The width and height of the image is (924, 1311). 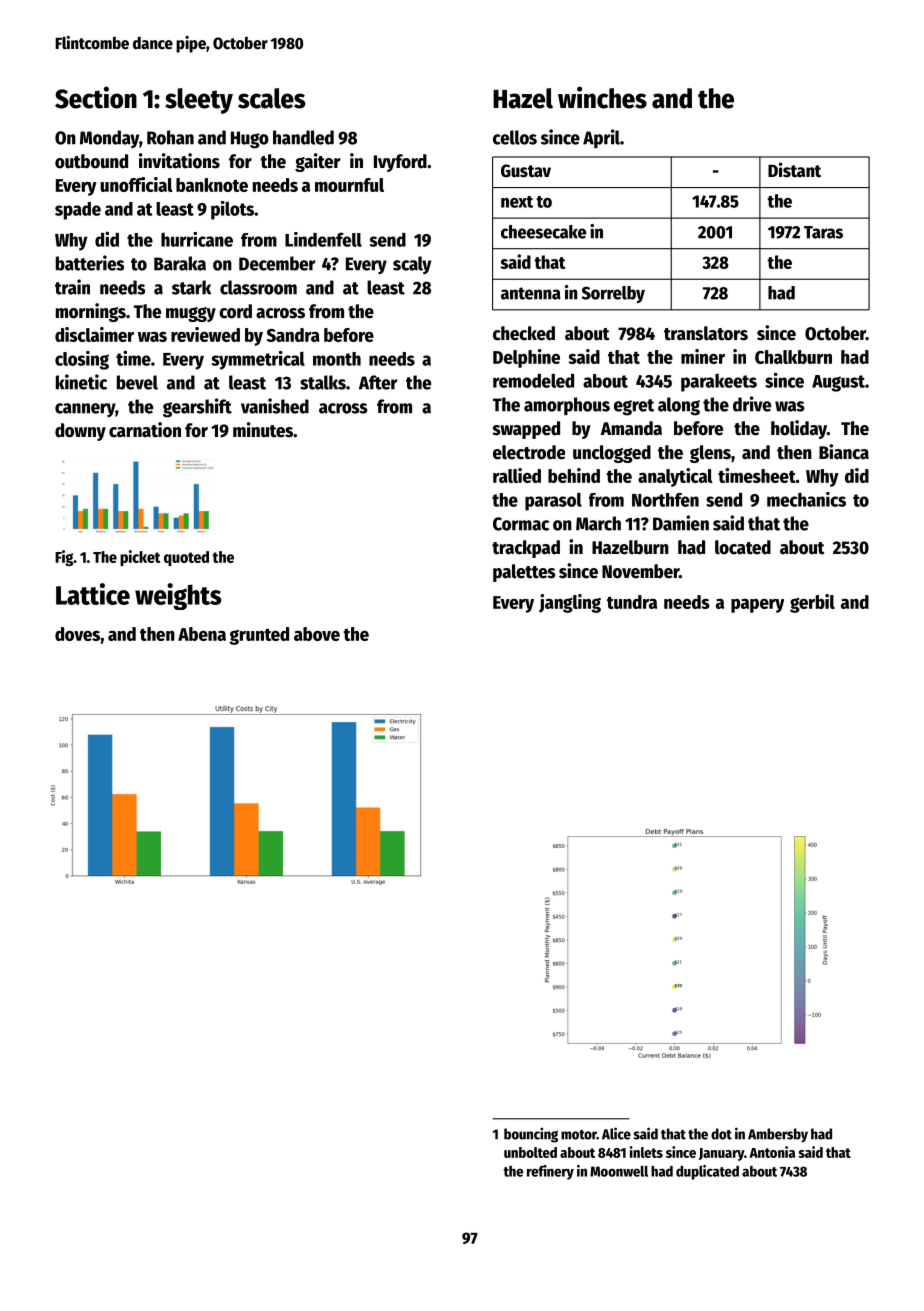 What do you see at coordinates (521, 524) in the image?
I see `Cormac` at bounding box center [521, 524].
